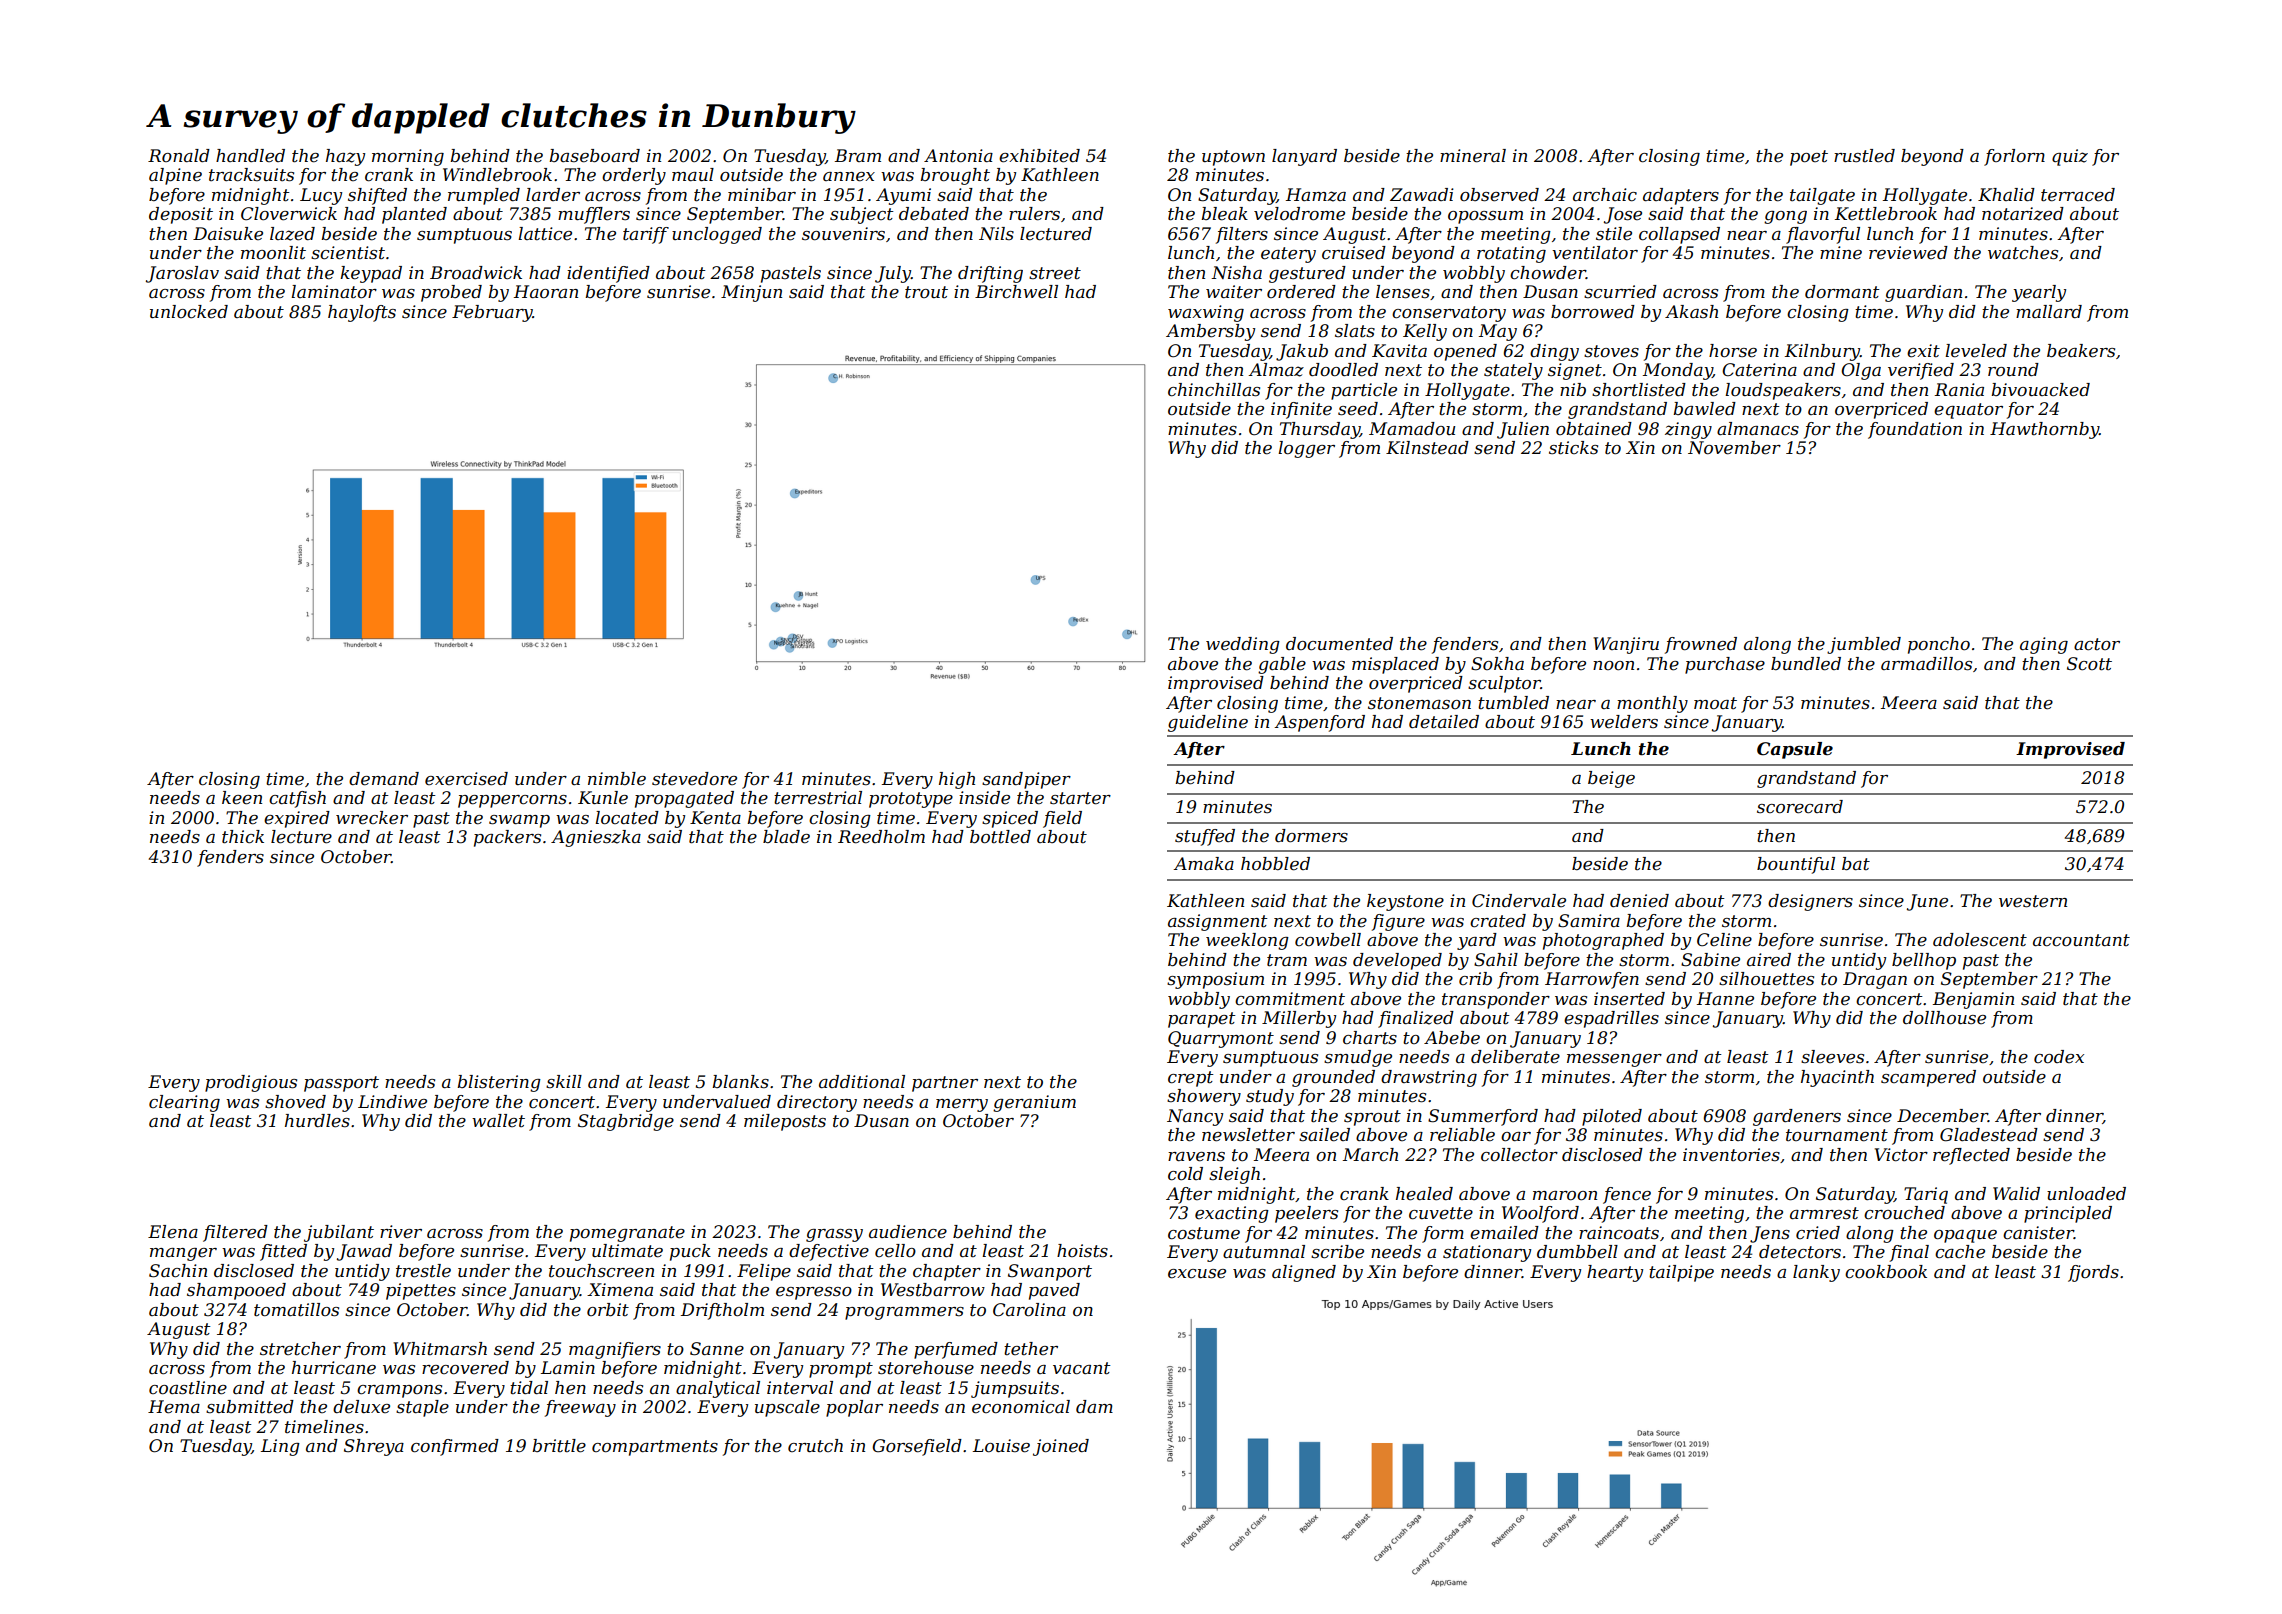  Describe the element at coordinates (280, 1447) in the screenshot. I see `Ling` at that location.
